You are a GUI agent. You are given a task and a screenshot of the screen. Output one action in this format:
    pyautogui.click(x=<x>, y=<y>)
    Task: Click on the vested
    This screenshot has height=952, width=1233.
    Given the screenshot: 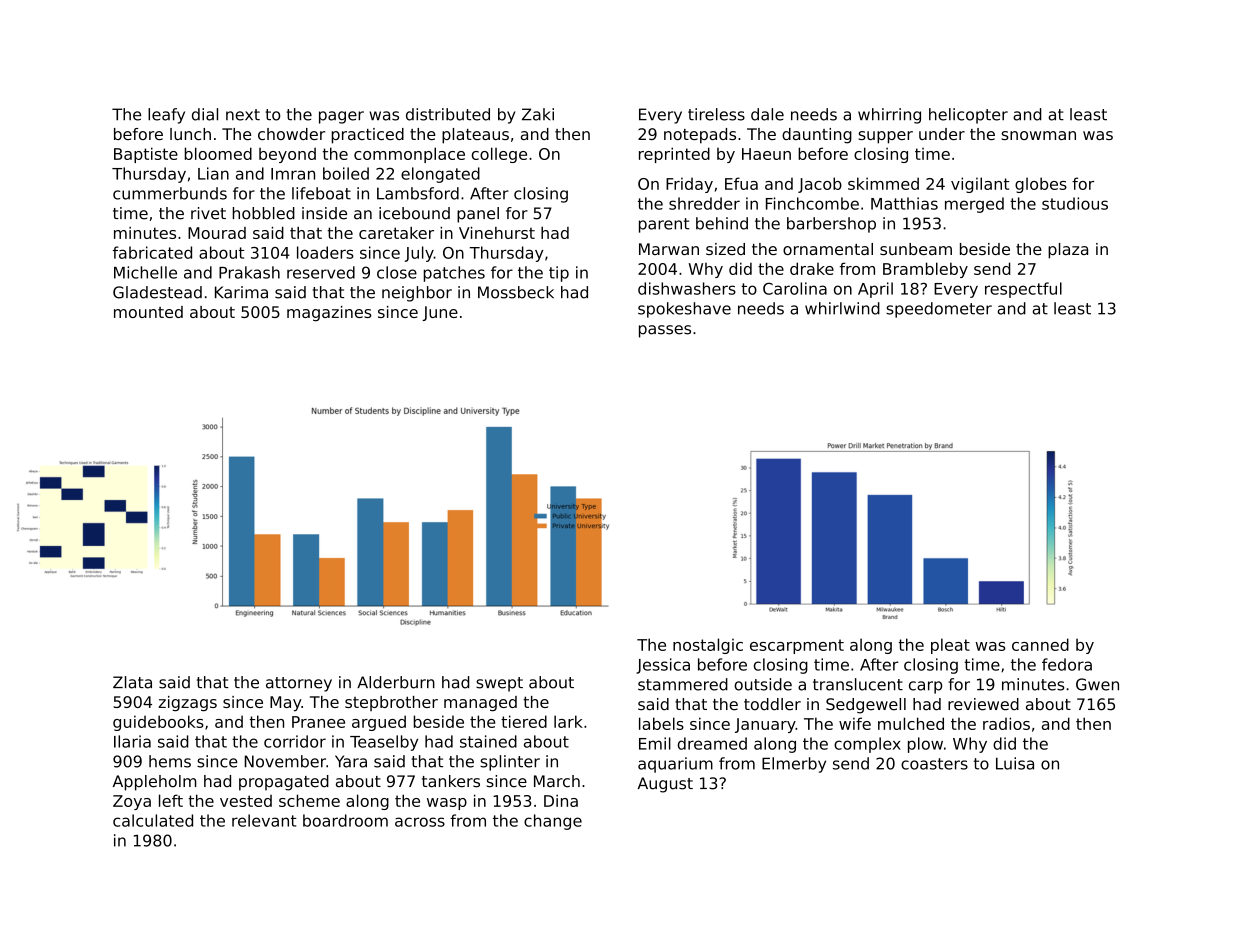 What is the action you would take?
    pyautogui.click(x=246, y=801)
